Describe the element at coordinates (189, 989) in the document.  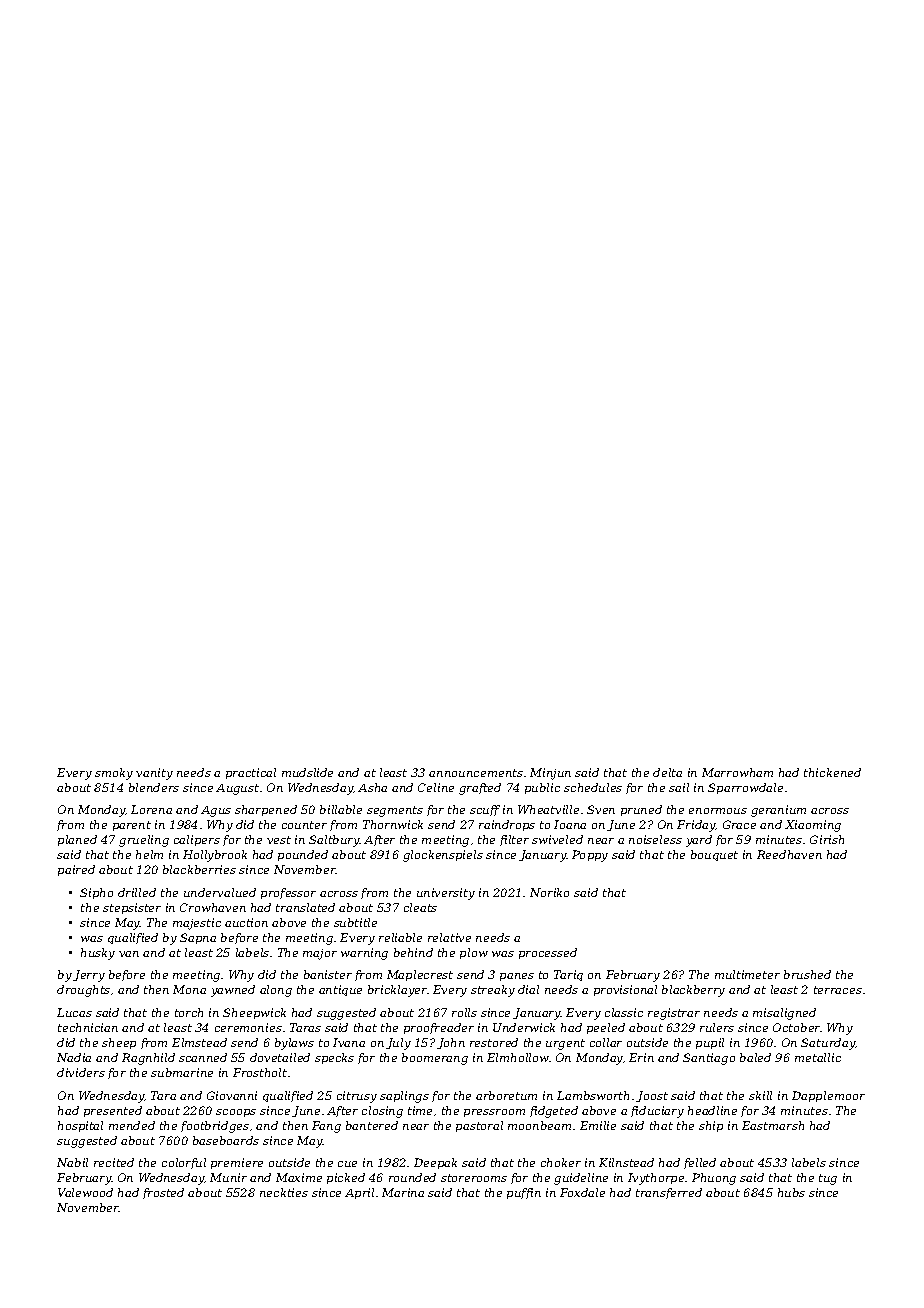
I see `Mona` at that location.
